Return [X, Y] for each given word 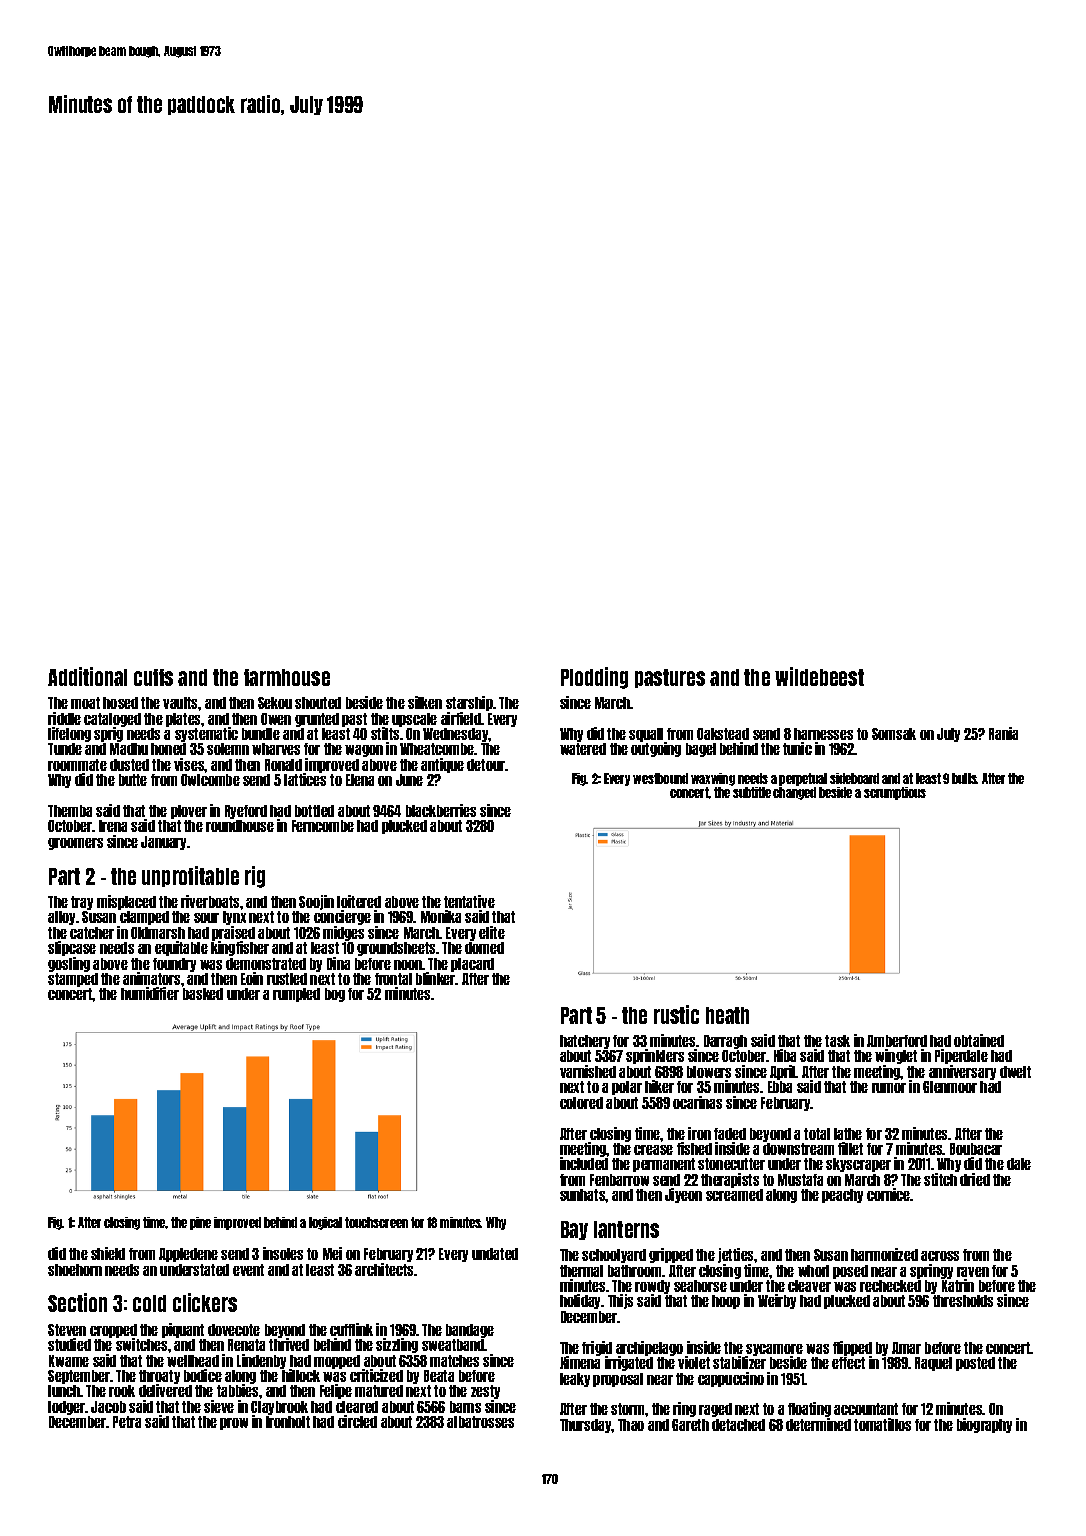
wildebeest [819, 676]
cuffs [153, 677]
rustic [676, 1014]
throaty [159, 1377]
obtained [979, 1040]
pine [200, 1223]
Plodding [594, 678]
